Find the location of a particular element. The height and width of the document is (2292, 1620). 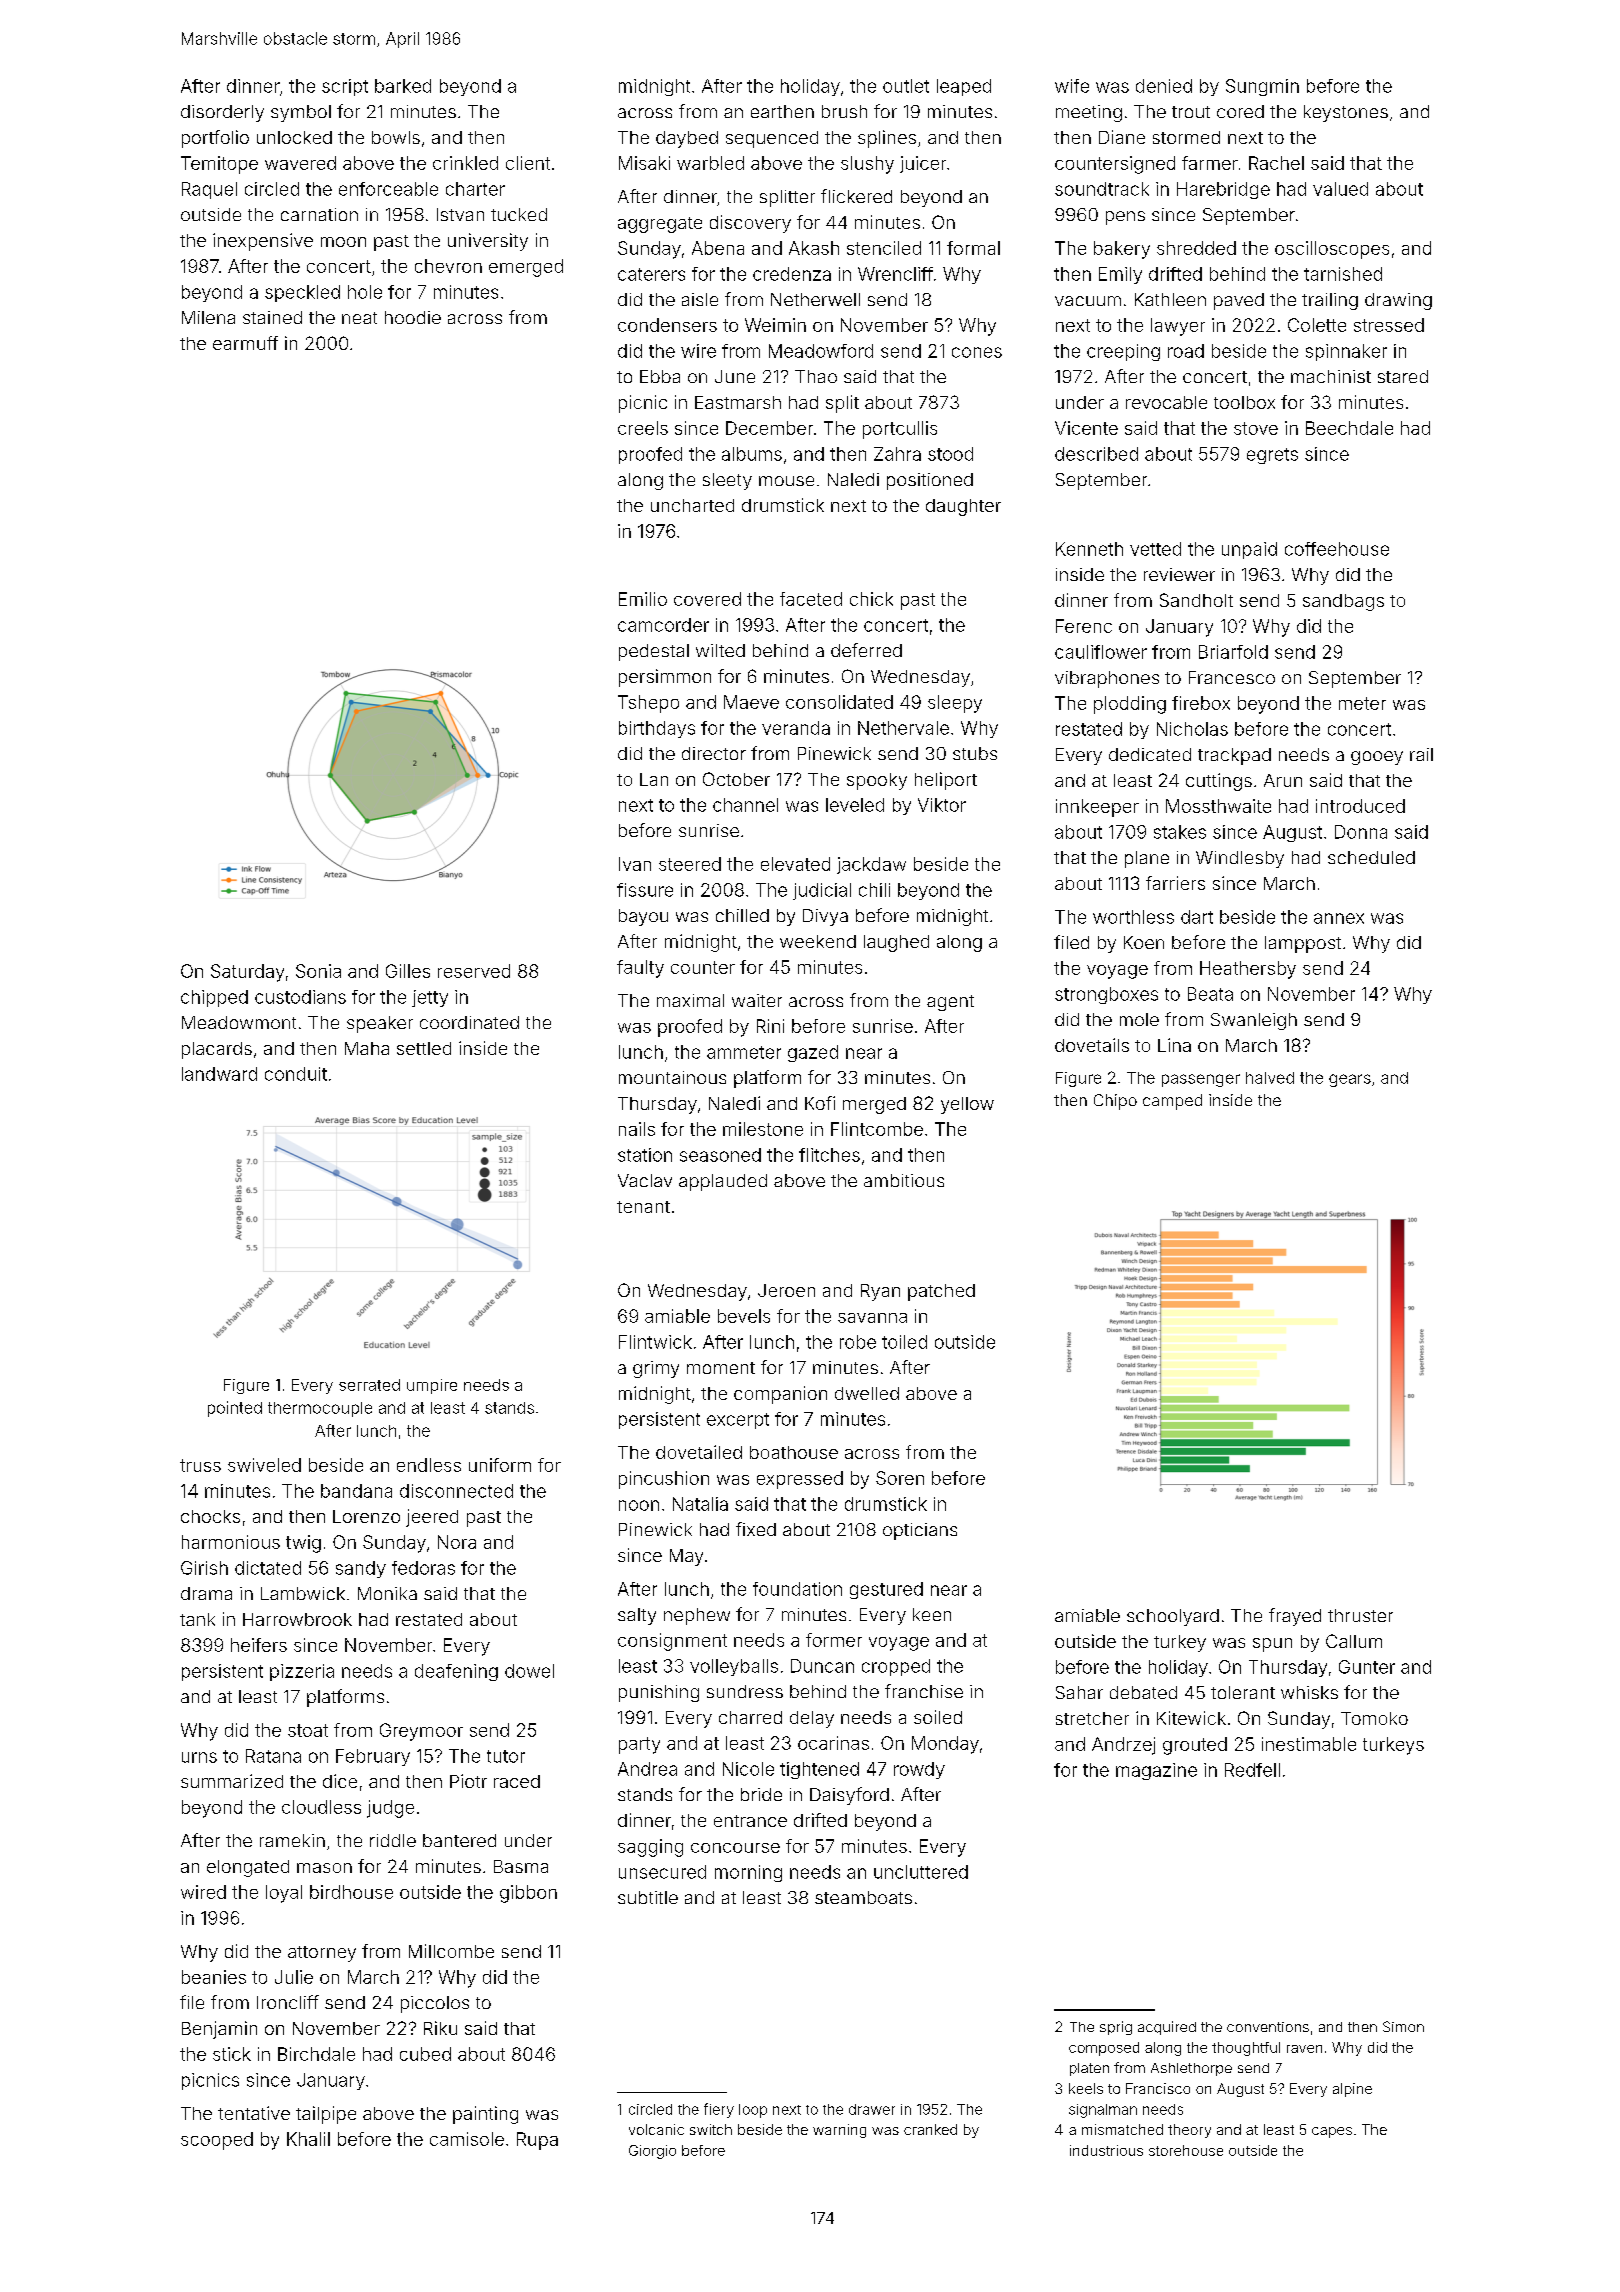

patched is located at coordinates (941, 1292).
